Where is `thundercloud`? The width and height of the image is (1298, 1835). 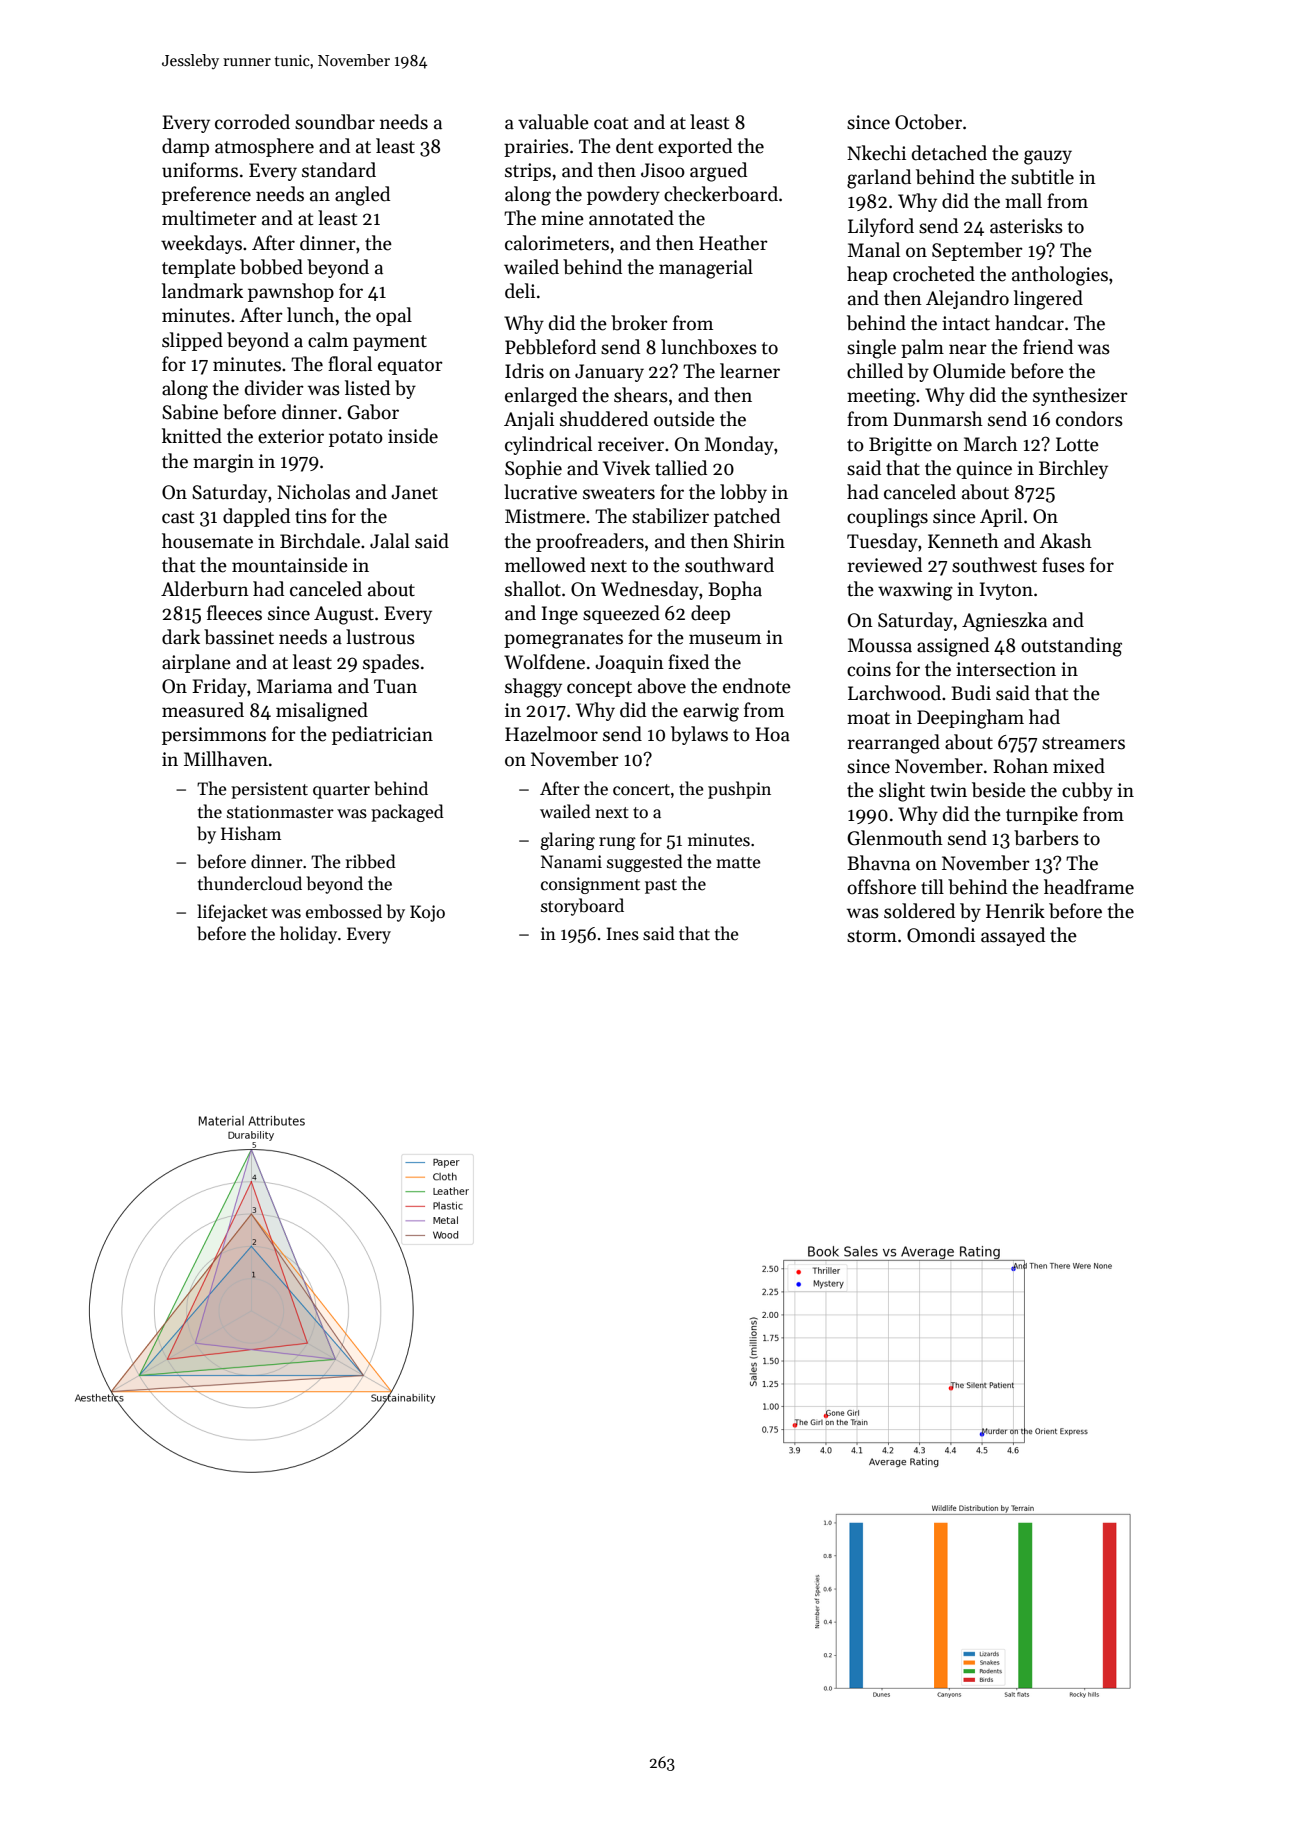
thundercloud is located at coordinates (250, 883).
